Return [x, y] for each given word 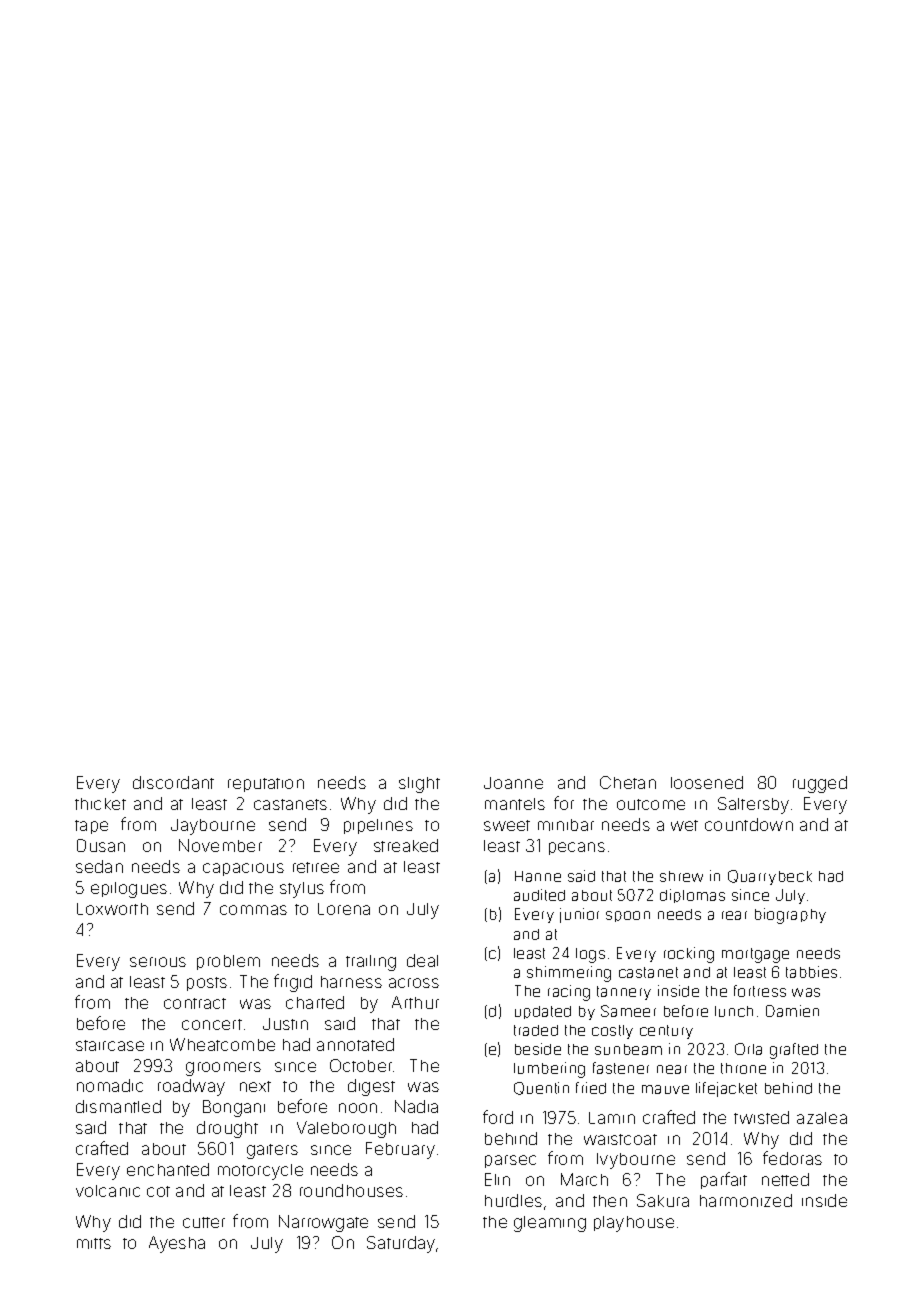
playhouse [634, 1224]
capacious [243, 869]
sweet [507, 825]
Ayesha [177, 1244]
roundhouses [351, 1190]
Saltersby [753, 805]
